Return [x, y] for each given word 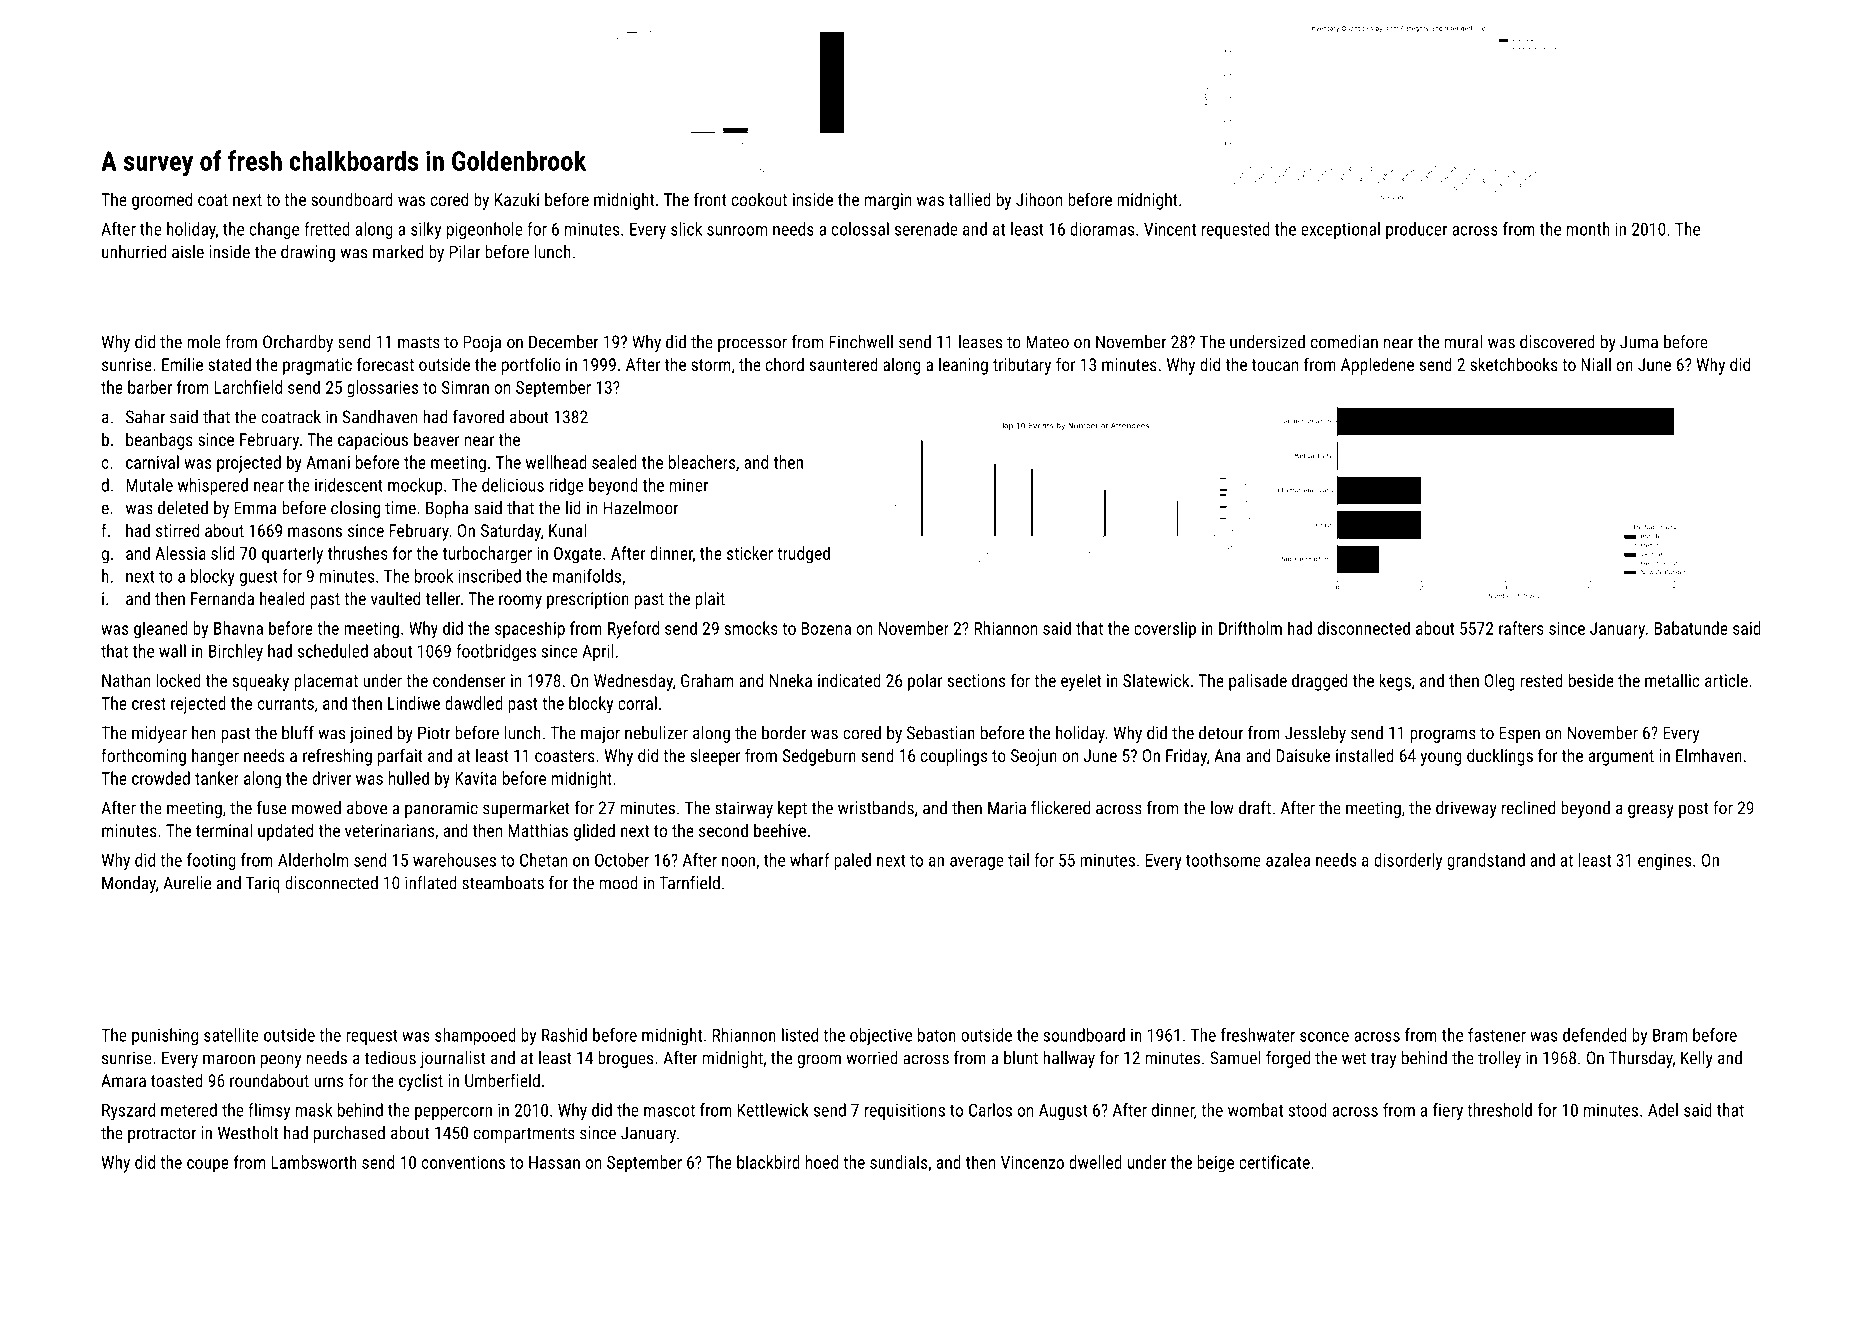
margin [888, 201]
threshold [1499, 1110]
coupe [208, 1166]
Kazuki [517, 199]
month [1588, 229]
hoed [822, 1162]
